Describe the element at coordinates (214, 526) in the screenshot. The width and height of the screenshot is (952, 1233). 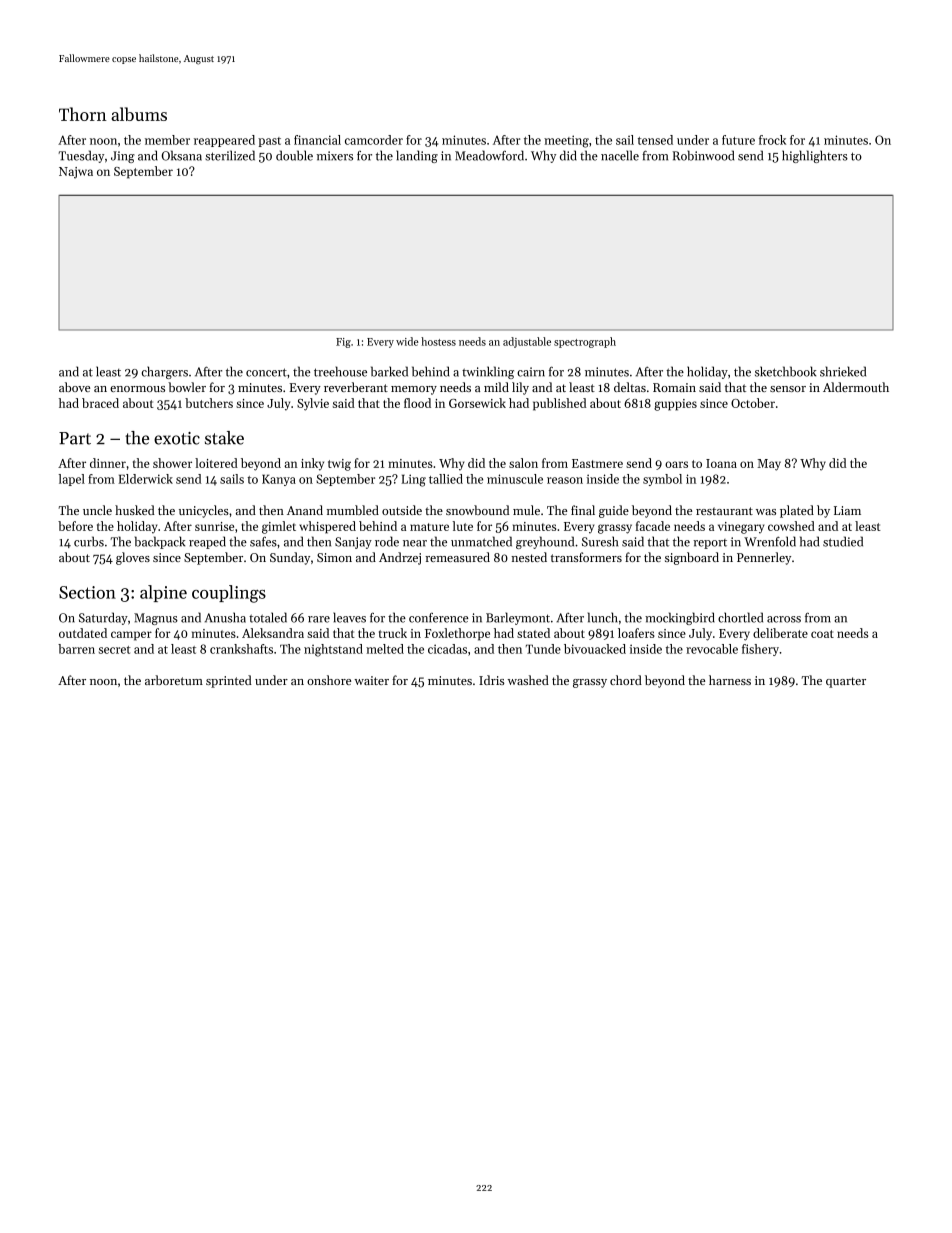
I see `sunrise` at that location.
